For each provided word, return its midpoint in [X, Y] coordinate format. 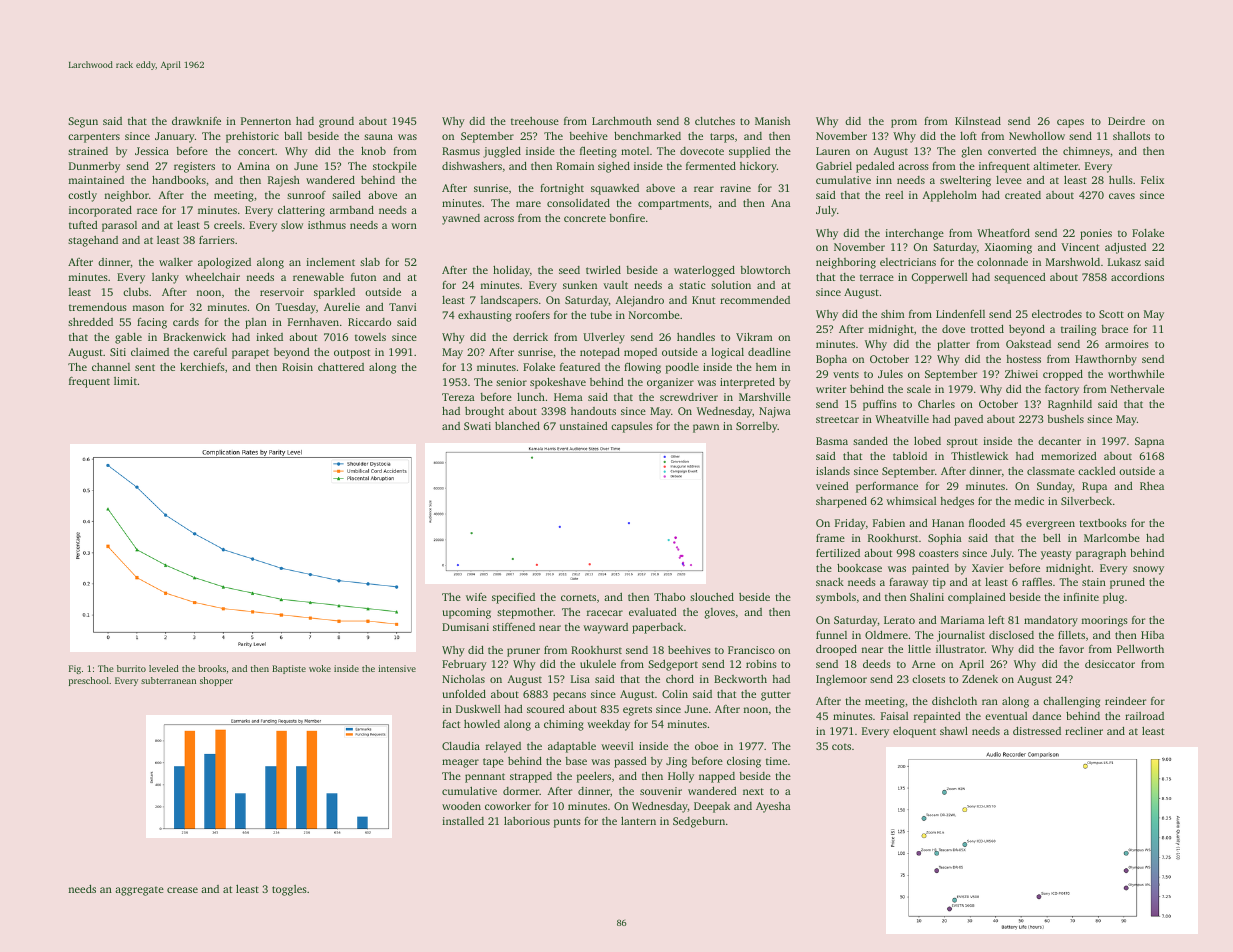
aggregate [139, 891]
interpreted [747, 383]
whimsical [911, 501]
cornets [578, 597]
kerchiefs [202, 366]
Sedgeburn [699, 822]
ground [336, 122]
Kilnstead [978, 120]
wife [476, 597]
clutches [715, 121]
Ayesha [773, 807]
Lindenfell [960, 314]
